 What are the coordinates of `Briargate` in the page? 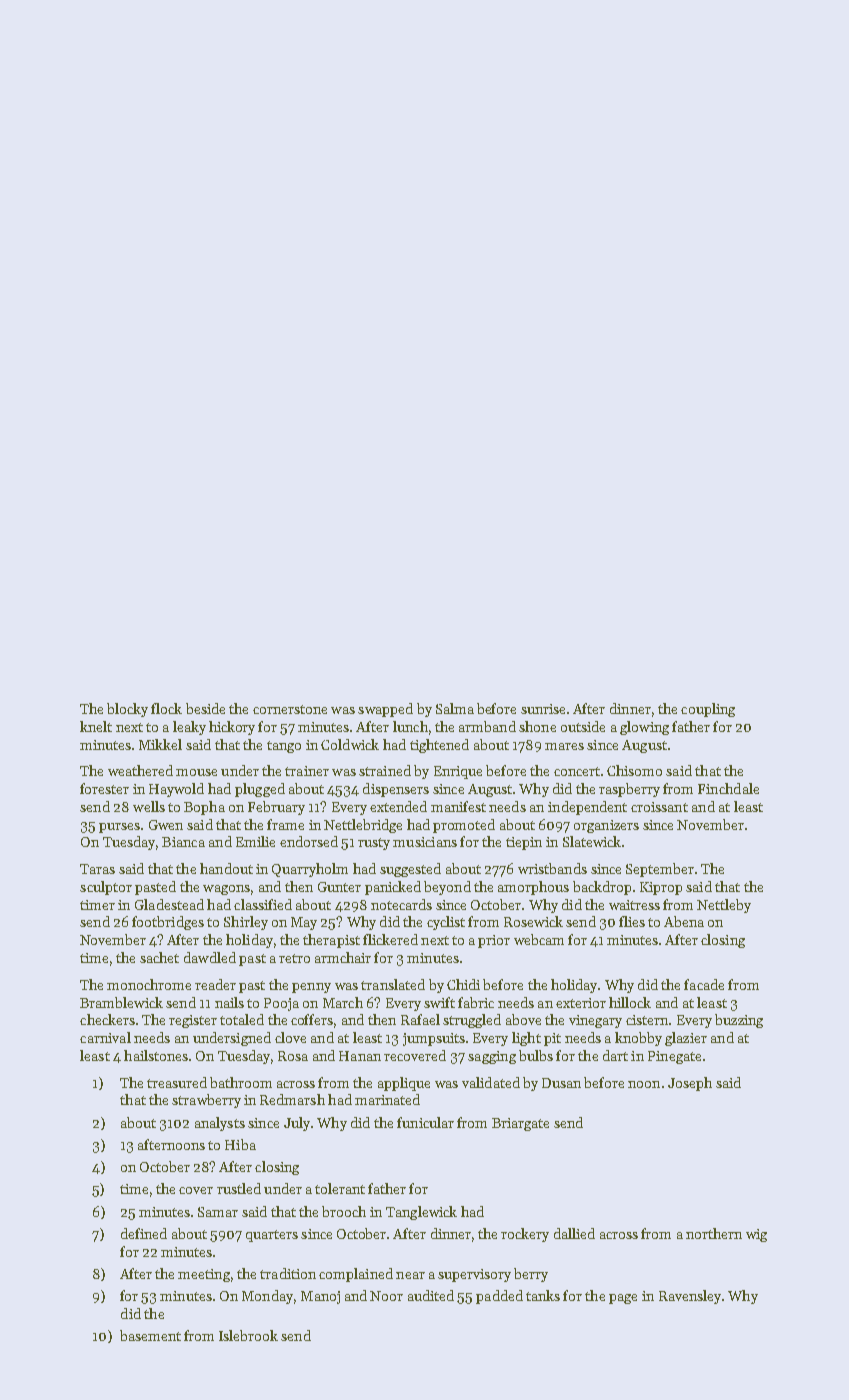 It's located at (520, 1124).
